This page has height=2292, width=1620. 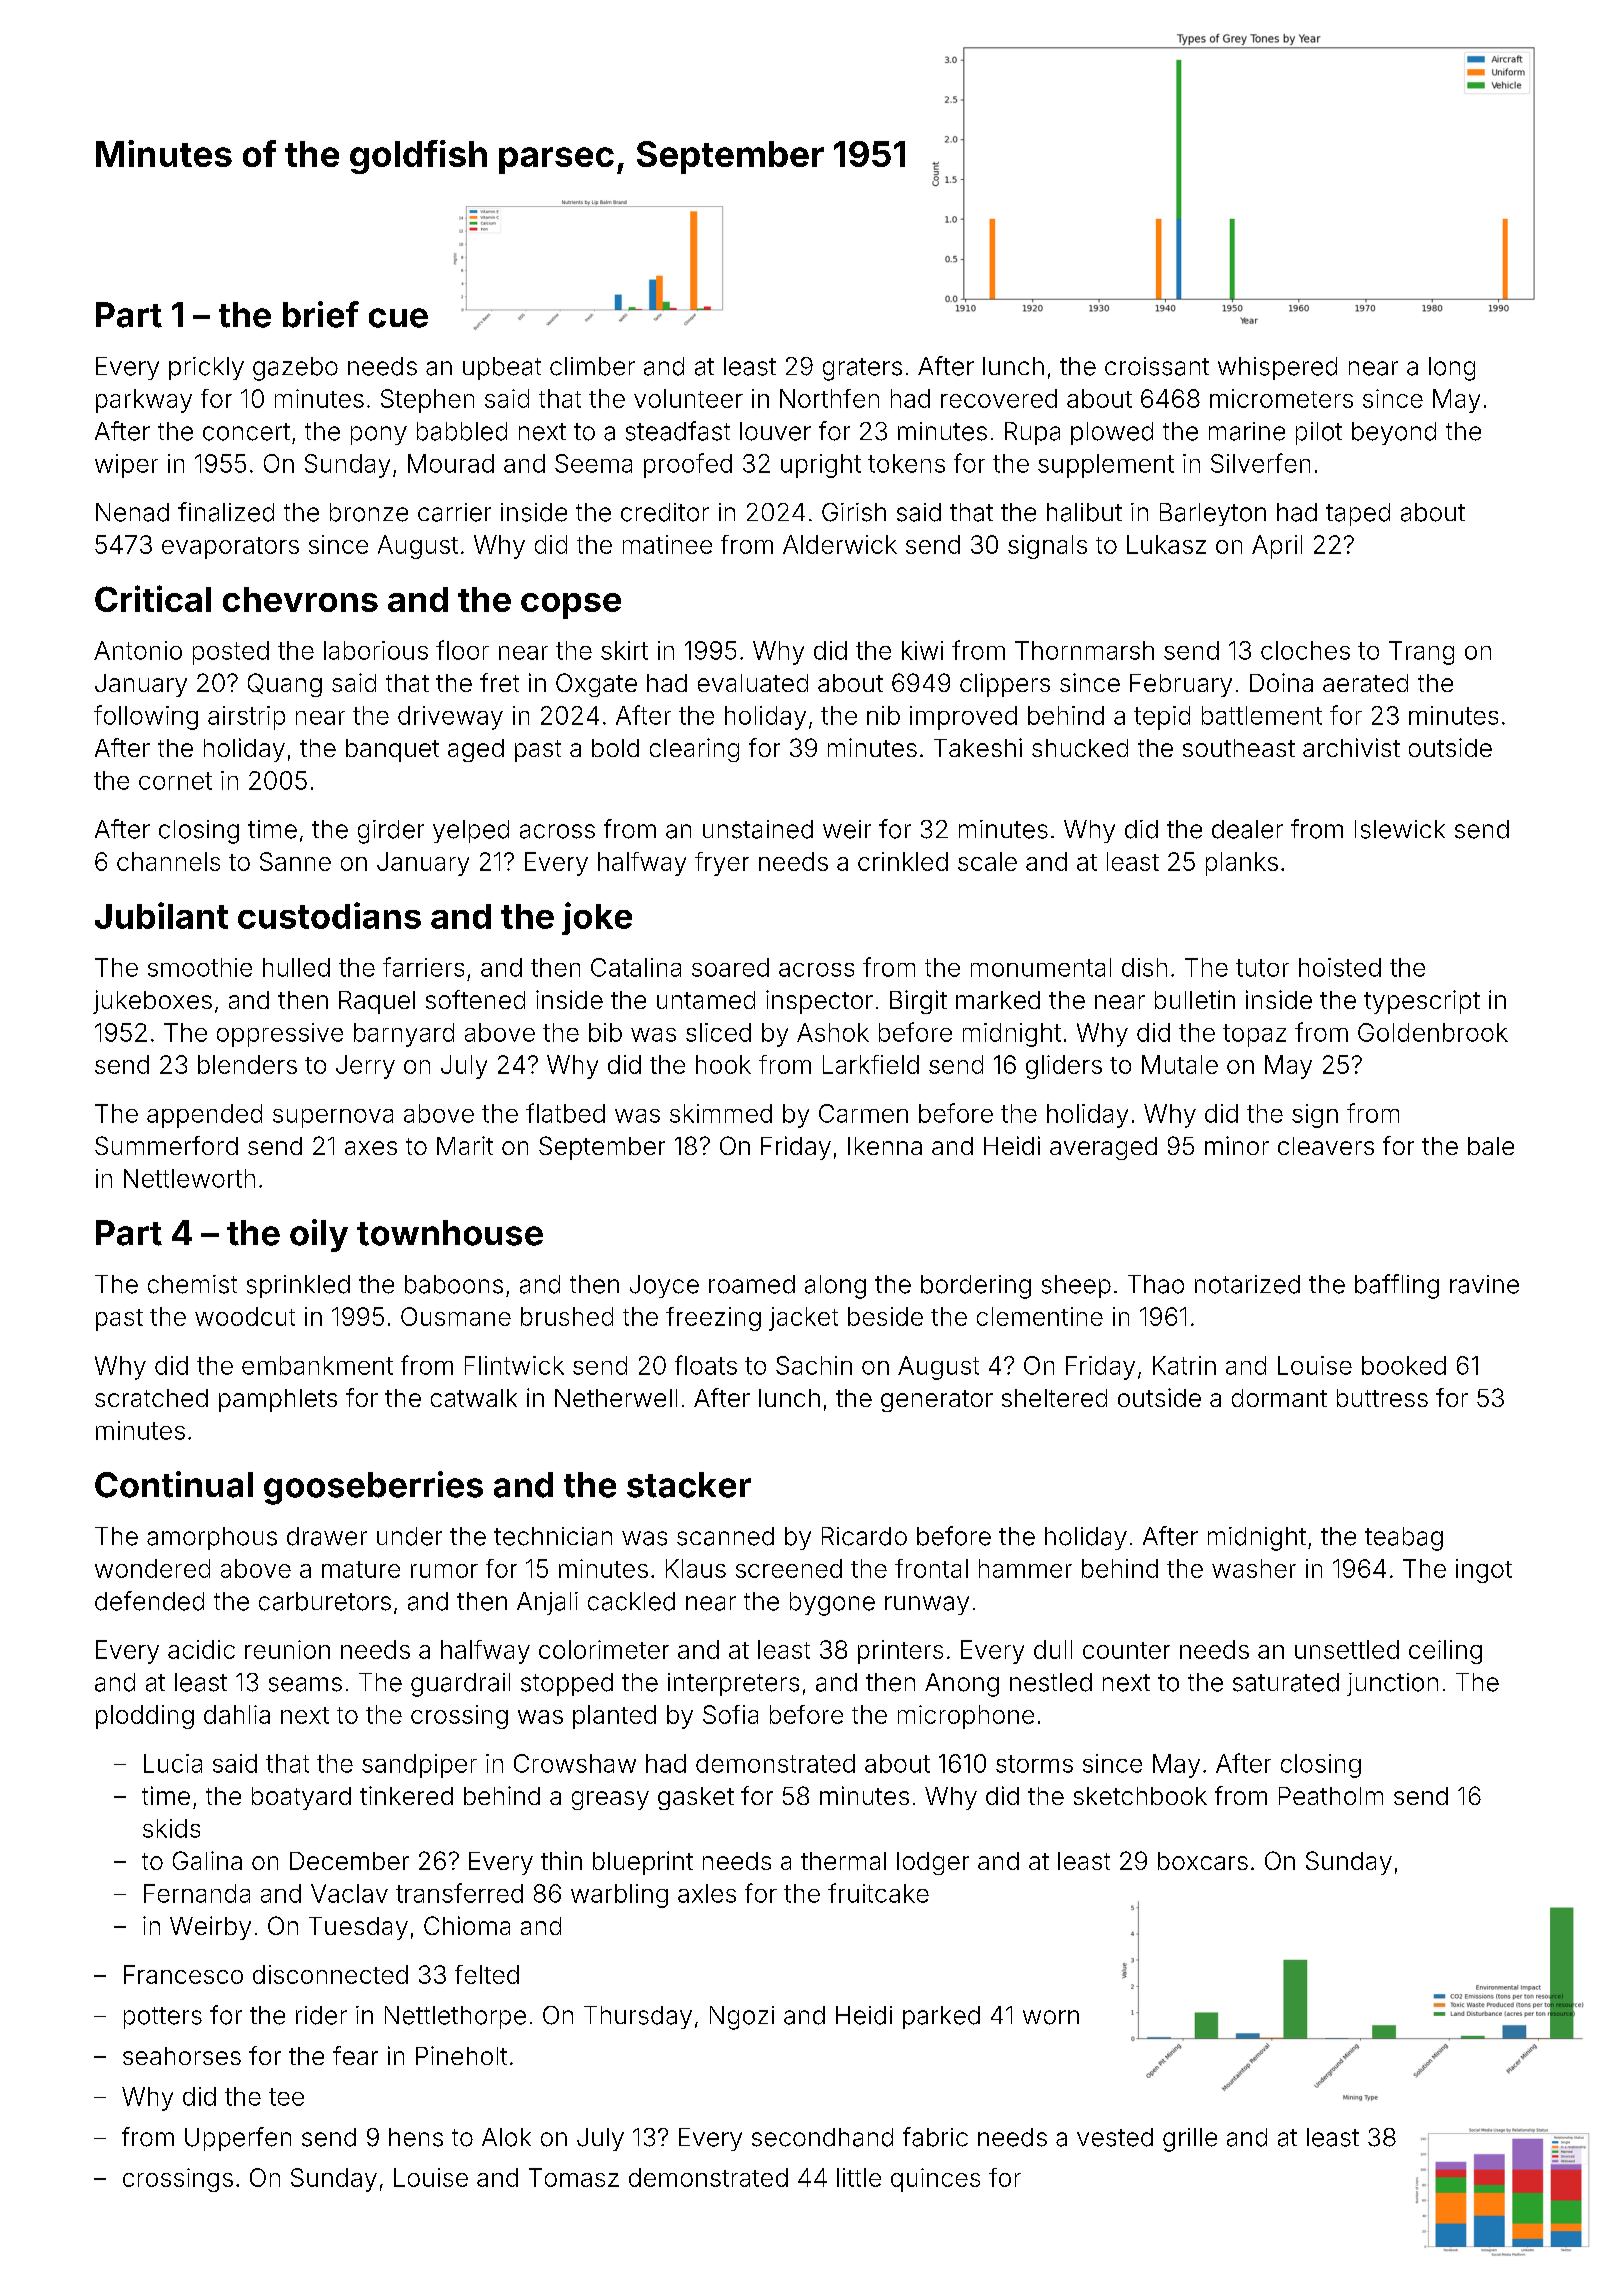 I want to click on graters, so click(x=862, y=369).
